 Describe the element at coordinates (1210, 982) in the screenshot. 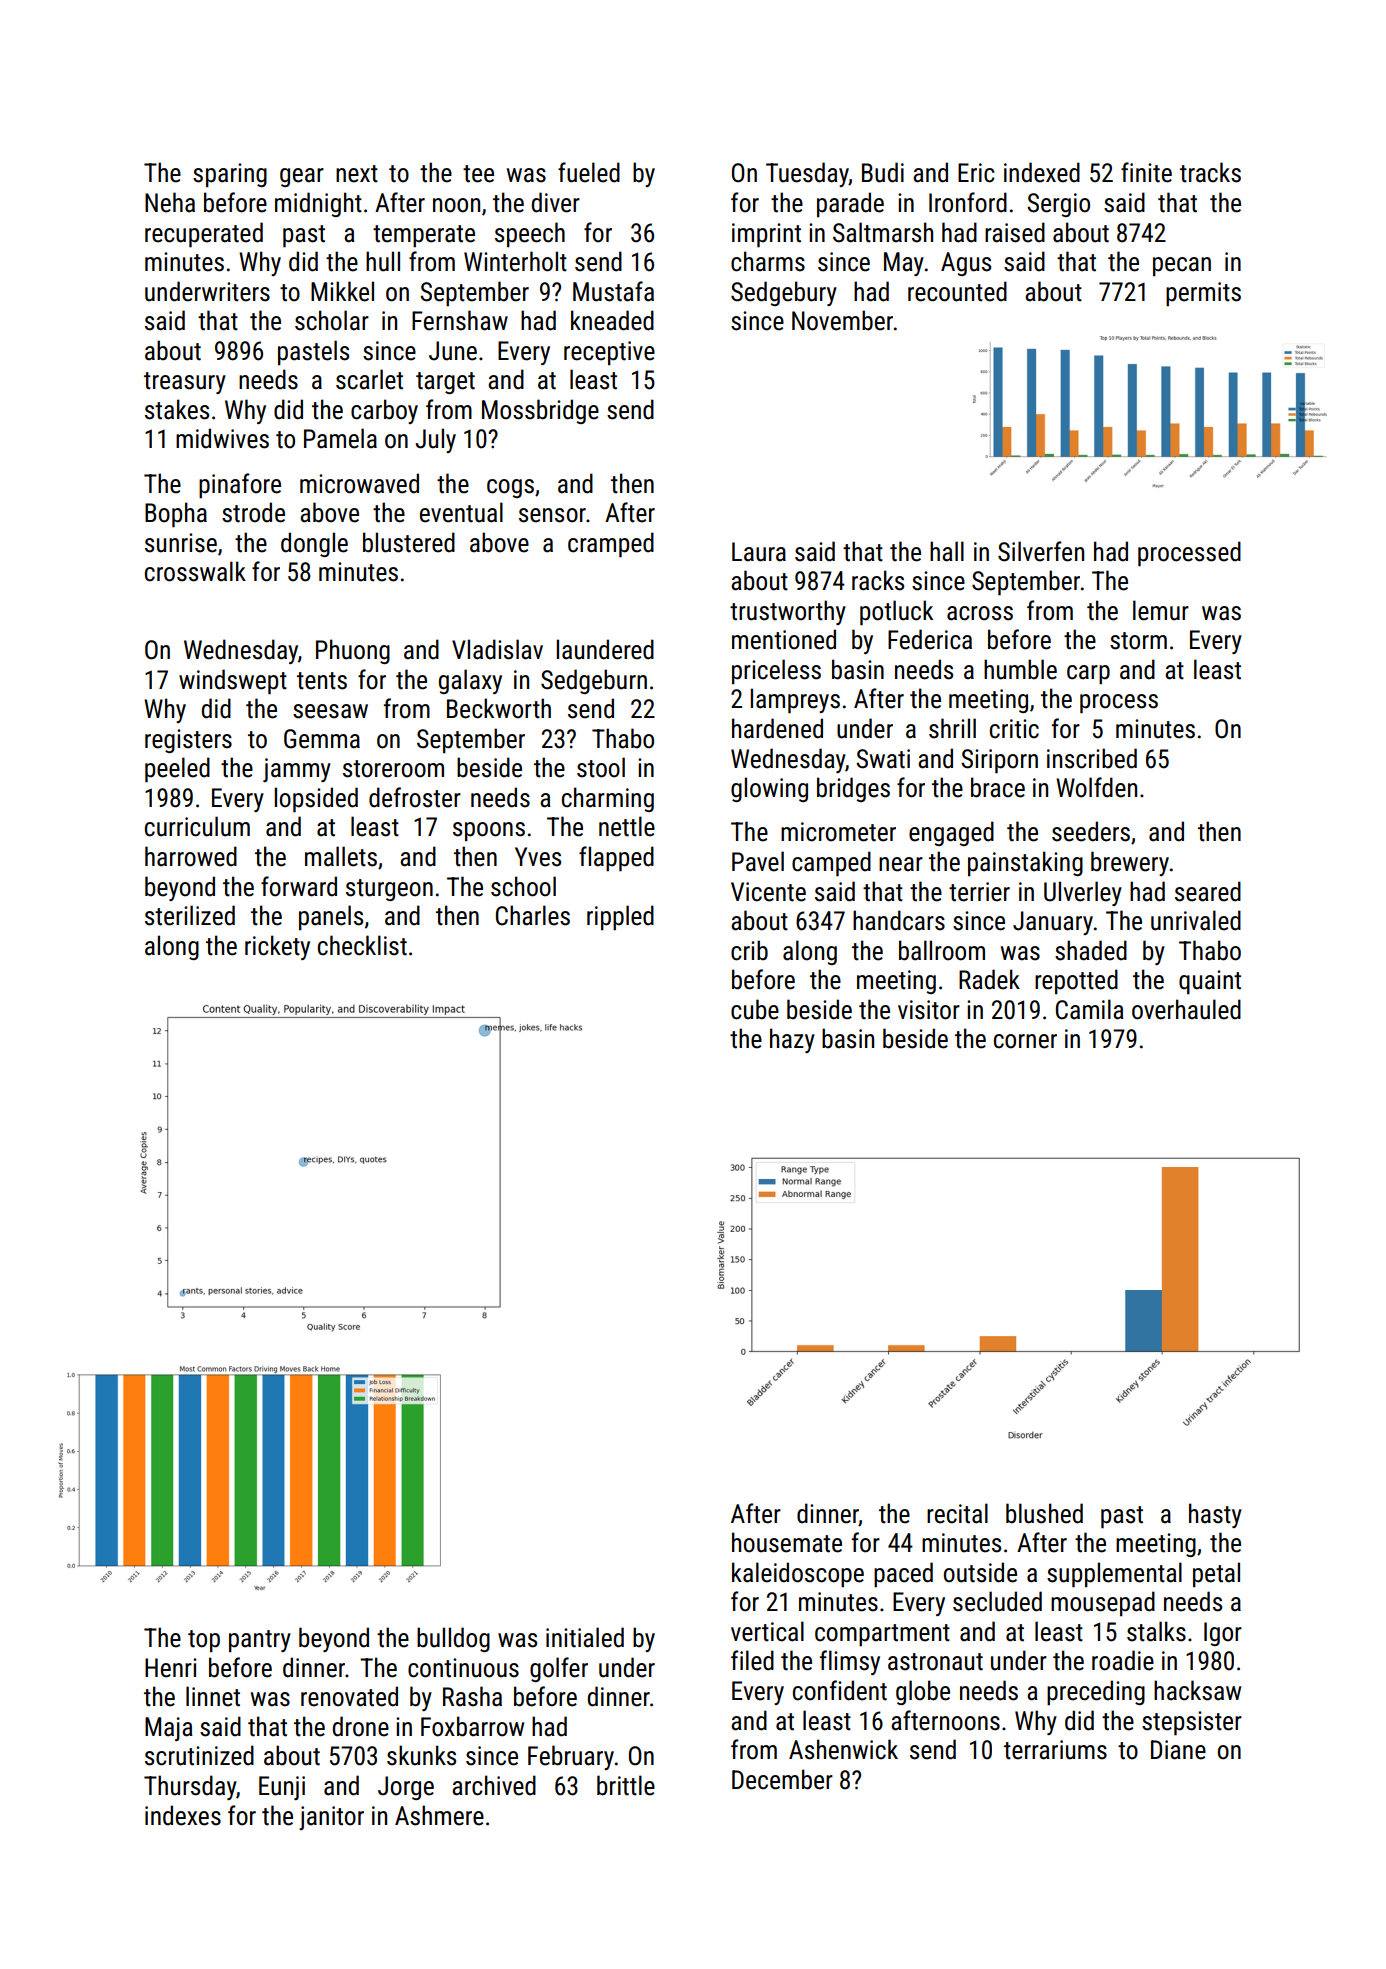

I see `quaint` at that location.
